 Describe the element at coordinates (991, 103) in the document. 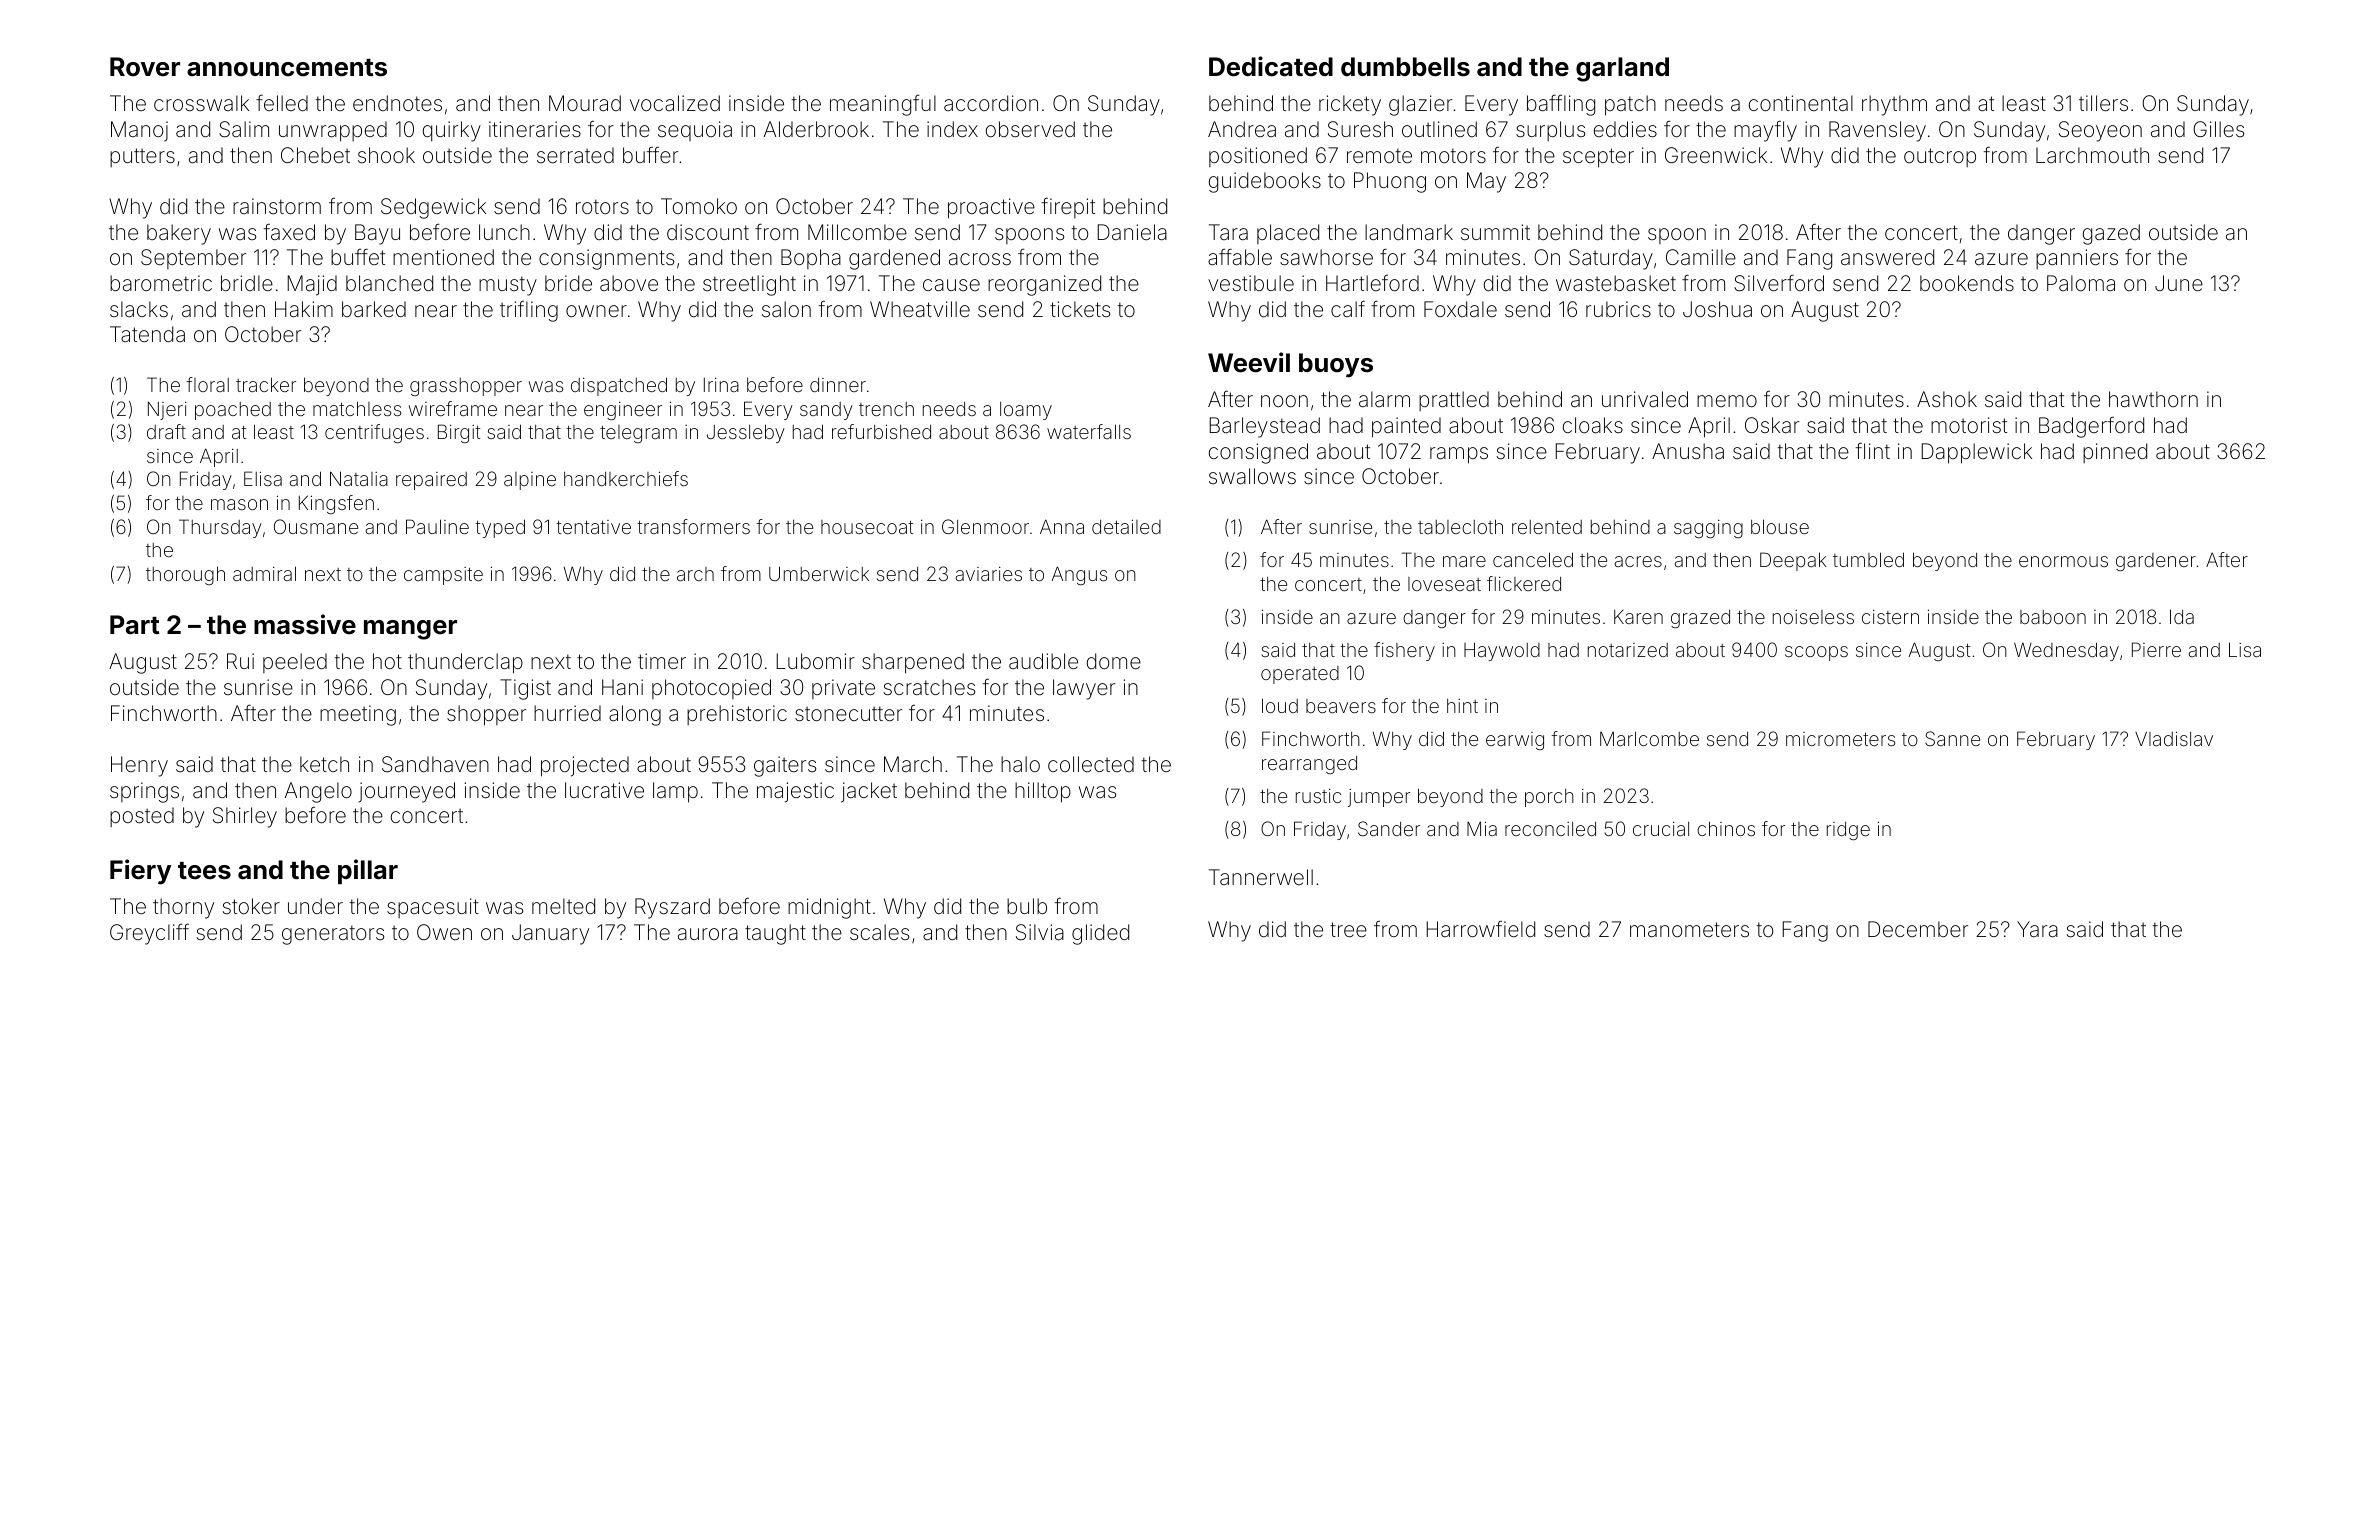

I see `accordion` at that location.
